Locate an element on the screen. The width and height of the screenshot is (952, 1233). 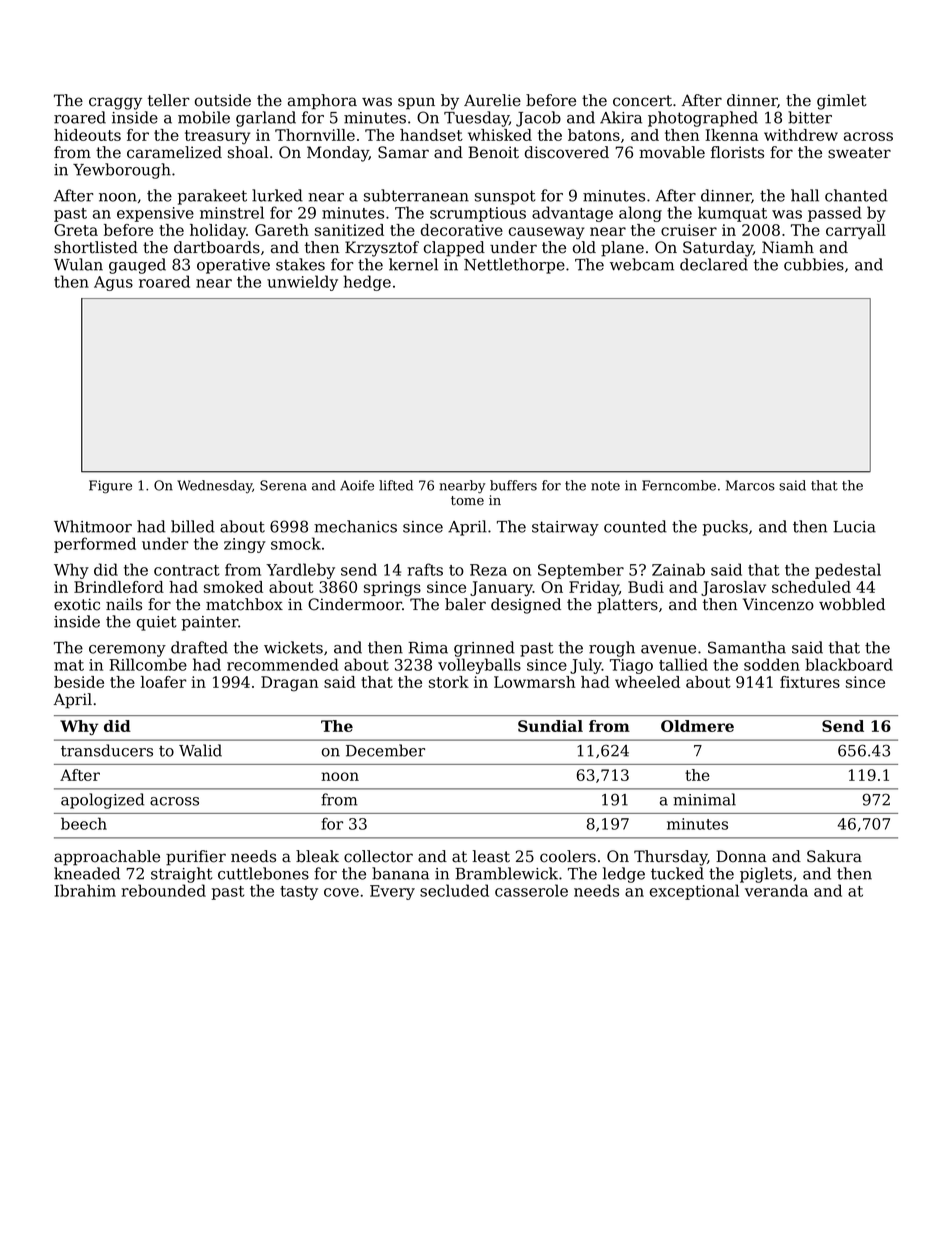
Oldmere is located at coordinates (697, 726).
